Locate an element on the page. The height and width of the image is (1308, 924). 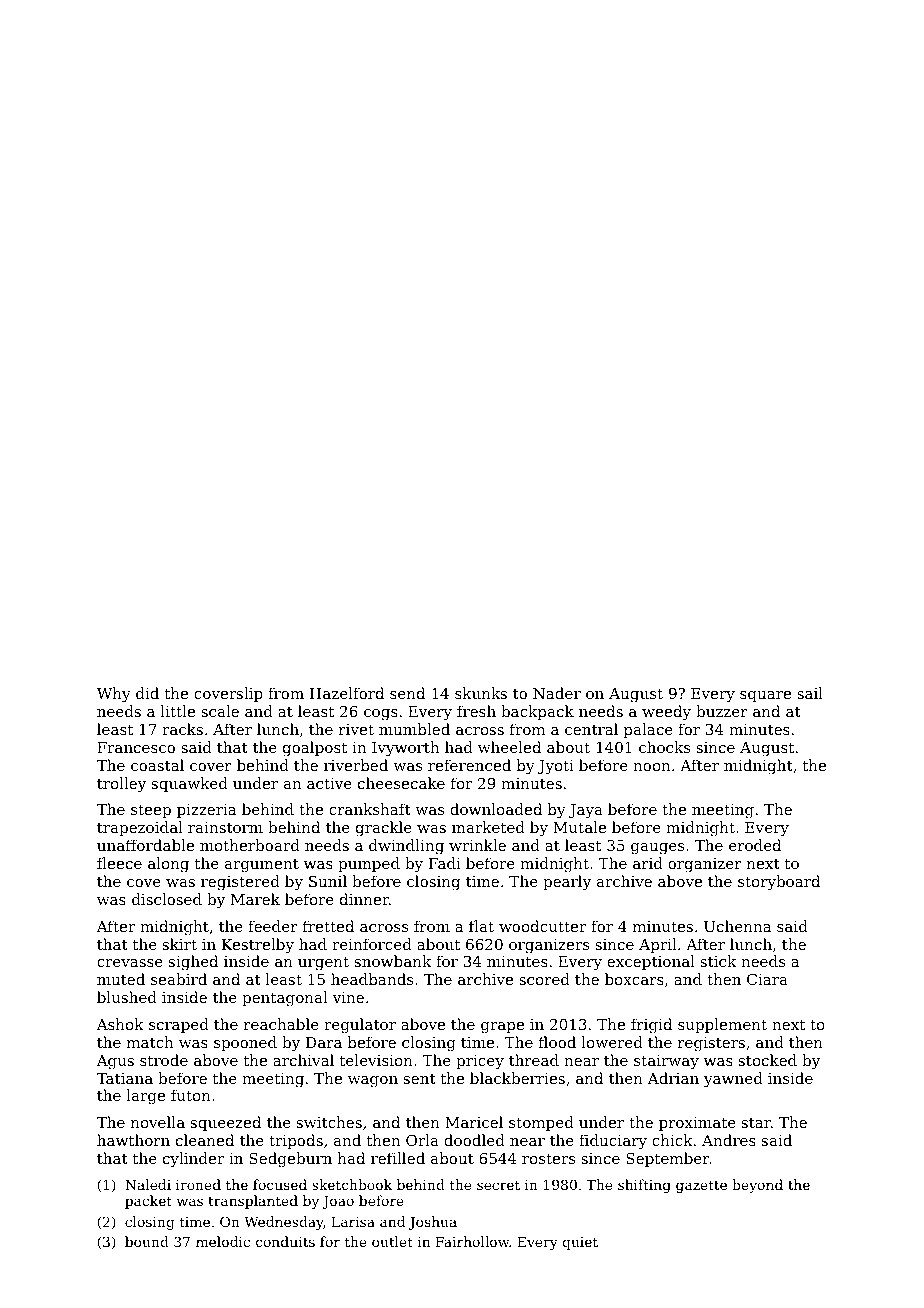
futon is located at coordinates (191, 1095).
